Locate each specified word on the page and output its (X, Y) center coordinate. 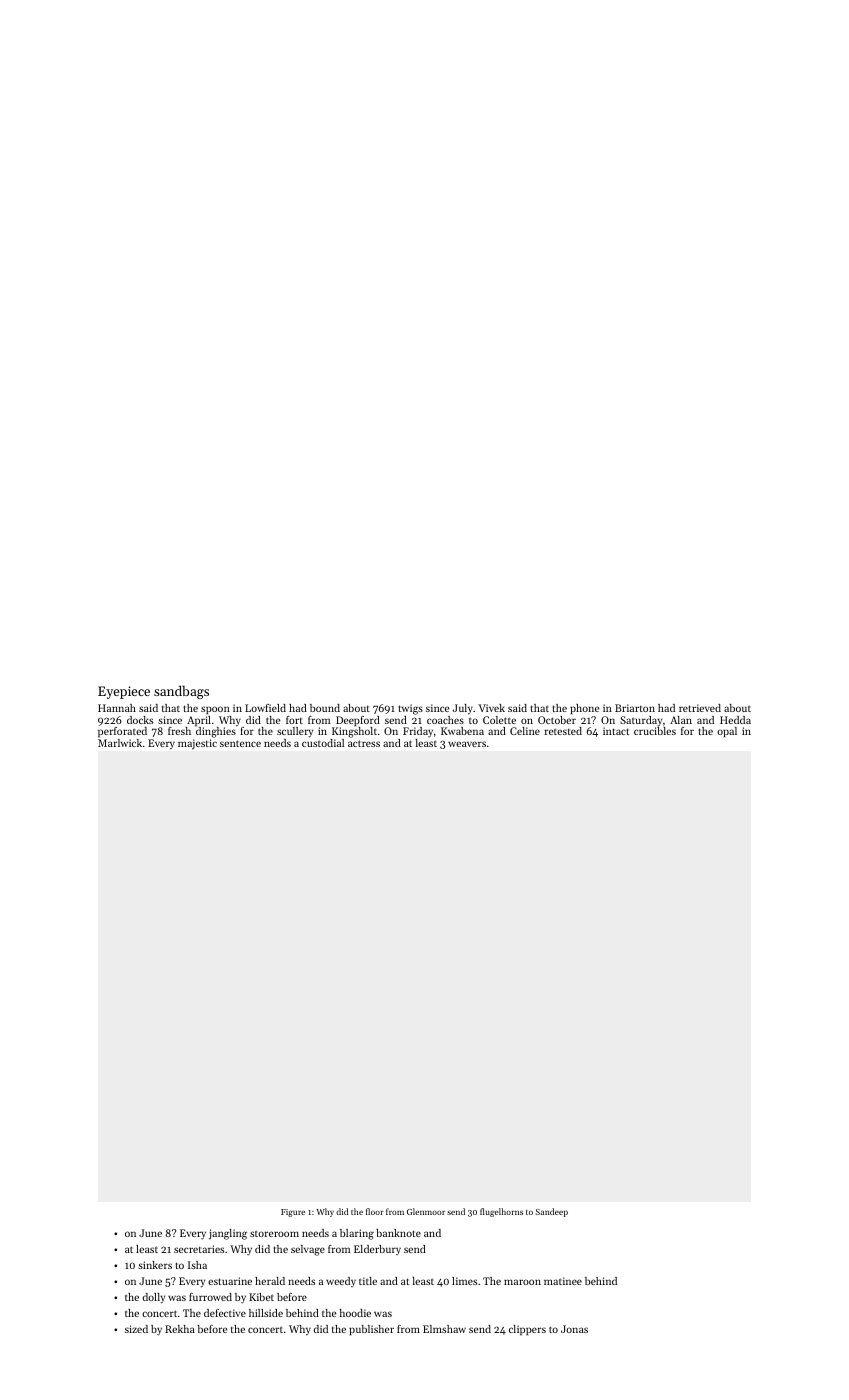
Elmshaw (444, 1329)
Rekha (180, 1329)
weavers (467, 744)
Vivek (491, 708)
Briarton (635, 708)
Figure (293, 1213)
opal (727, 732)
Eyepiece (124, 692)
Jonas (574, 1329)
